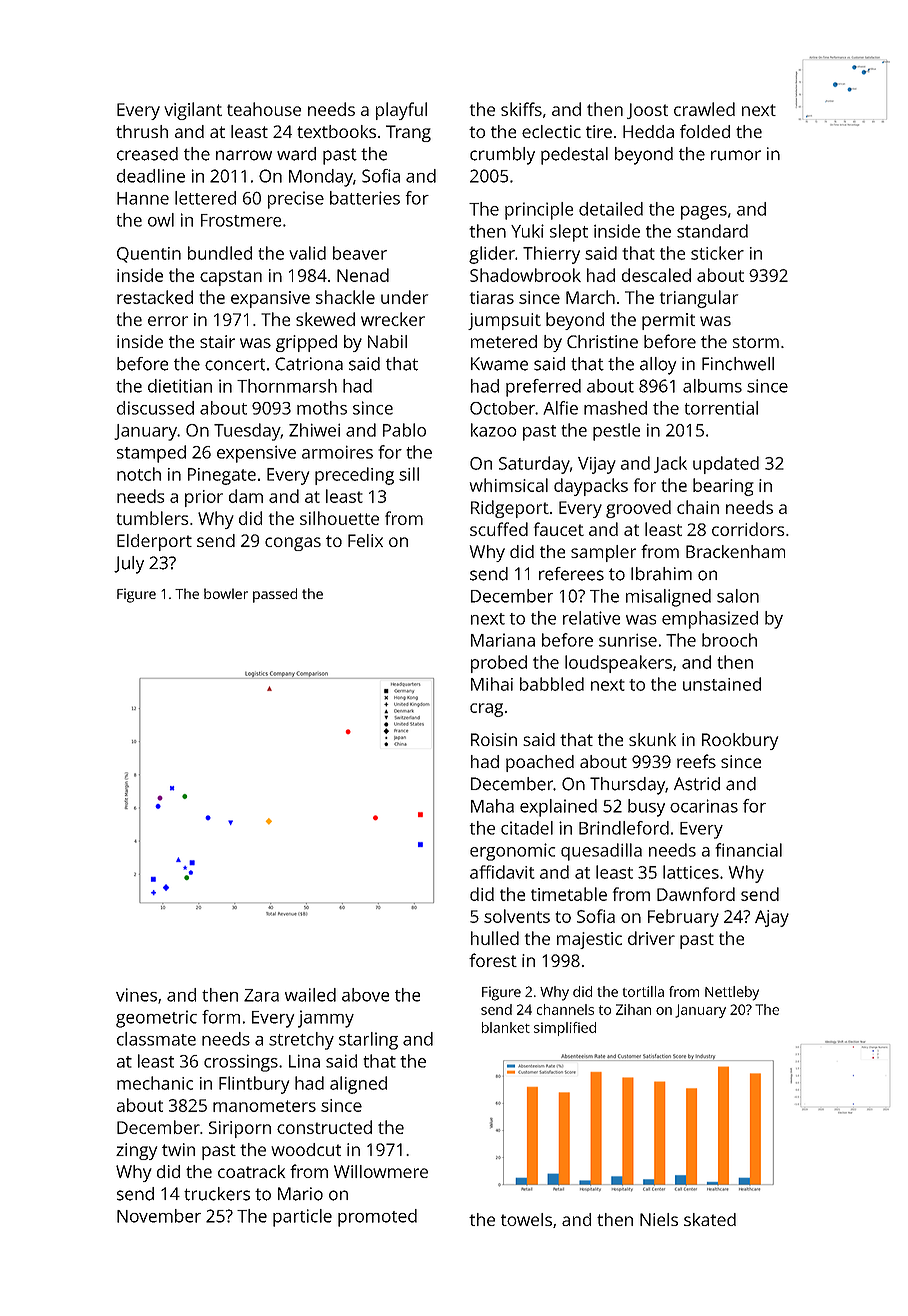 This screenshot has width=908, height=1316. Describe the element at coordinates (401, 111) in the screenshot. I see `playful` at that location.
